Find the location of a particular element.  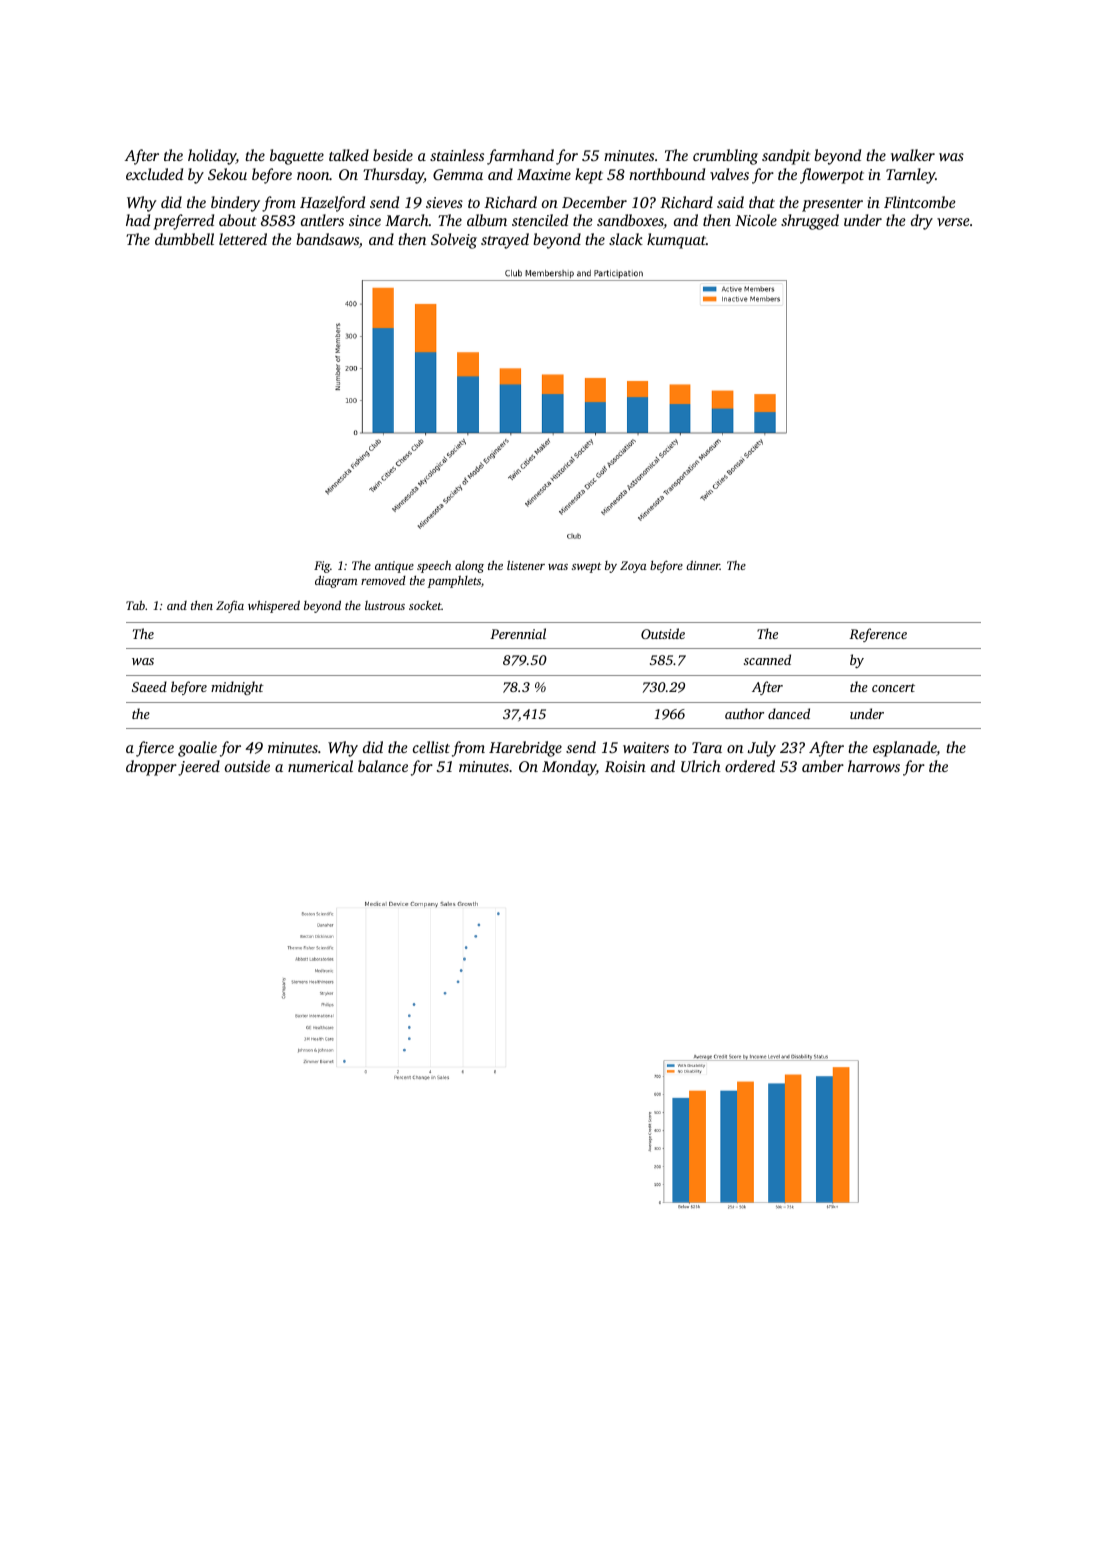

dry is located at coordinates (922, 222).
